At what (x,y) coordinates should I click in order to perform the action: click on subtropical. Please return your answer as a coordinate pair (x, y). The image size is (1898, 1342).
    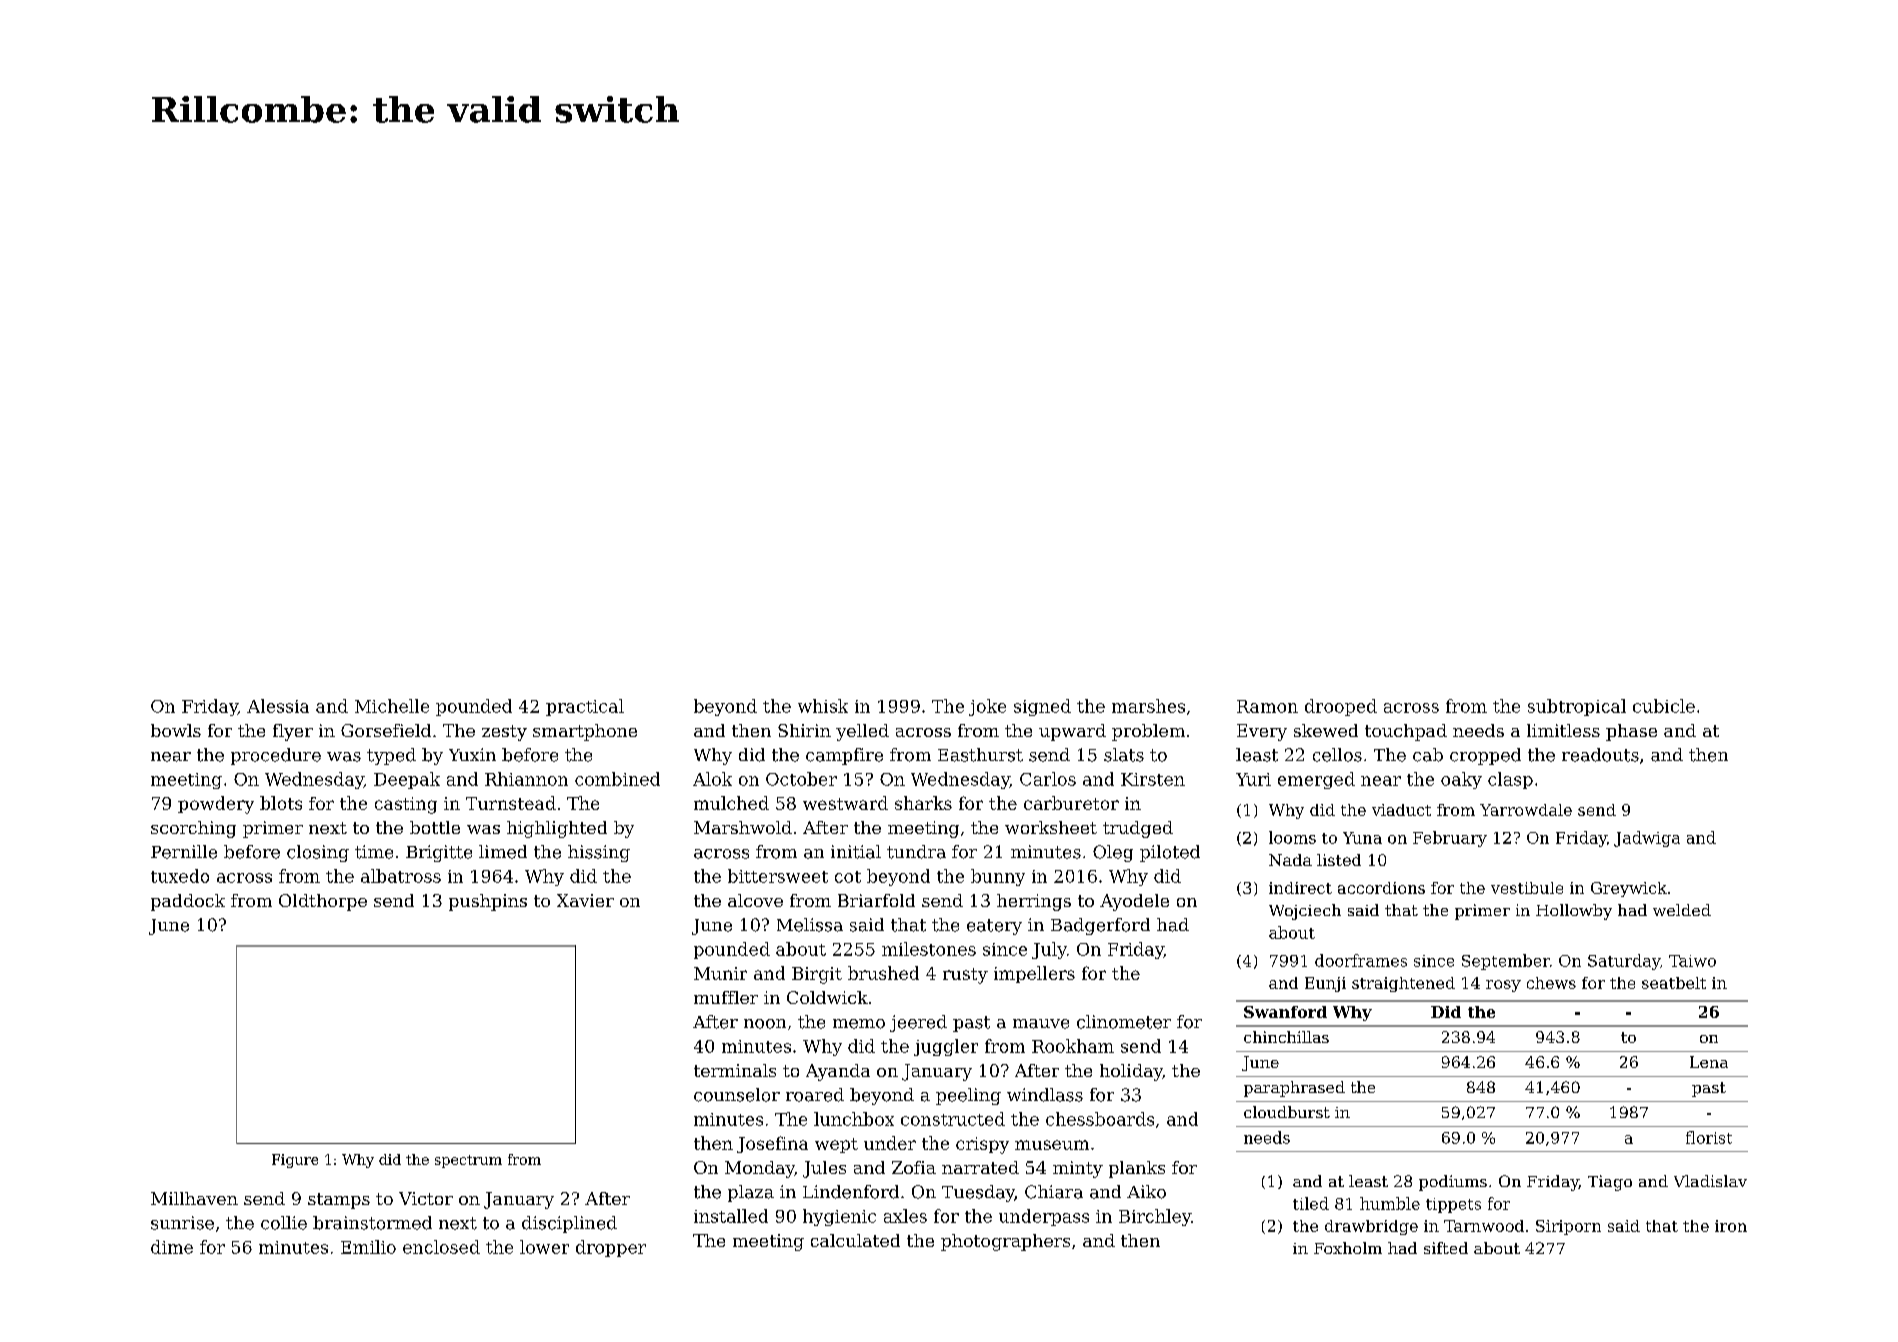
    Looking at the image, I should click on (1577, 707).
